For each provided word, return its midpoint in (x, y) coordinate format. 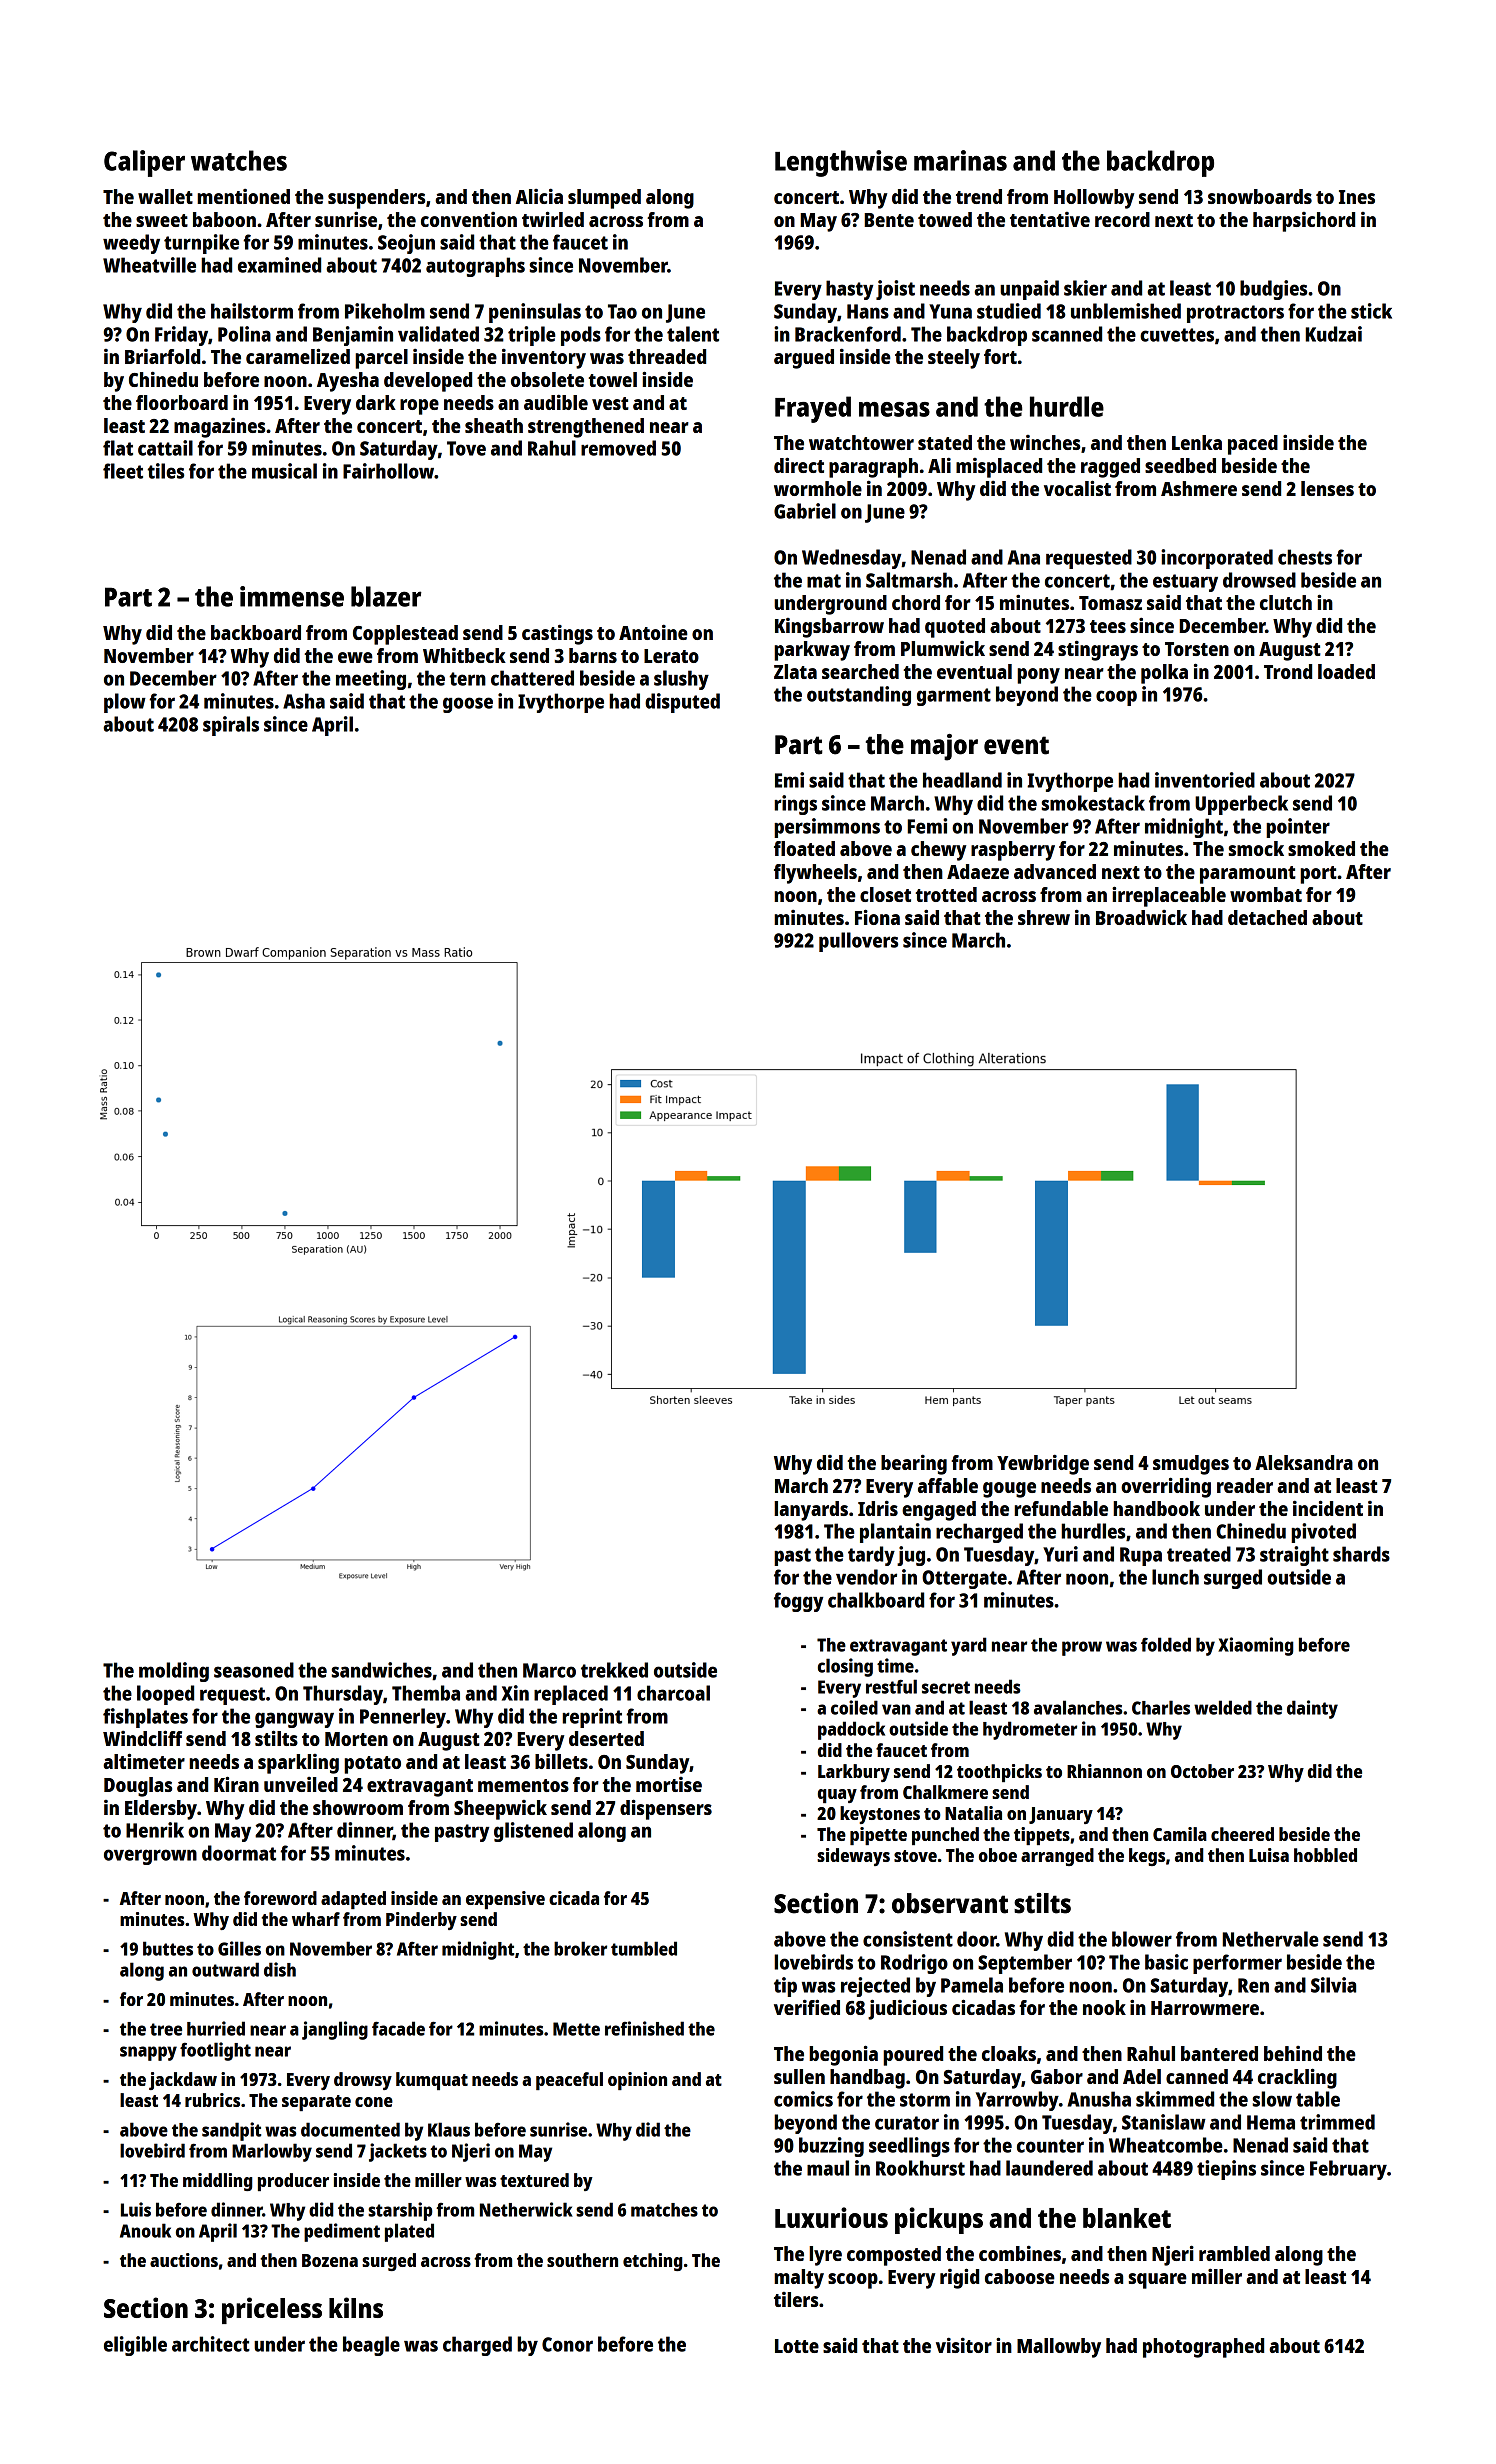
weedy (131, 244)
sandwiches (382, 1670)
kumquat (432, 2081)
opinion (637, 2081)
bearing (914, 1464)
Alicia (539, 196)
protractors (1235, 314)
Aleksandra (1304, 1462)
